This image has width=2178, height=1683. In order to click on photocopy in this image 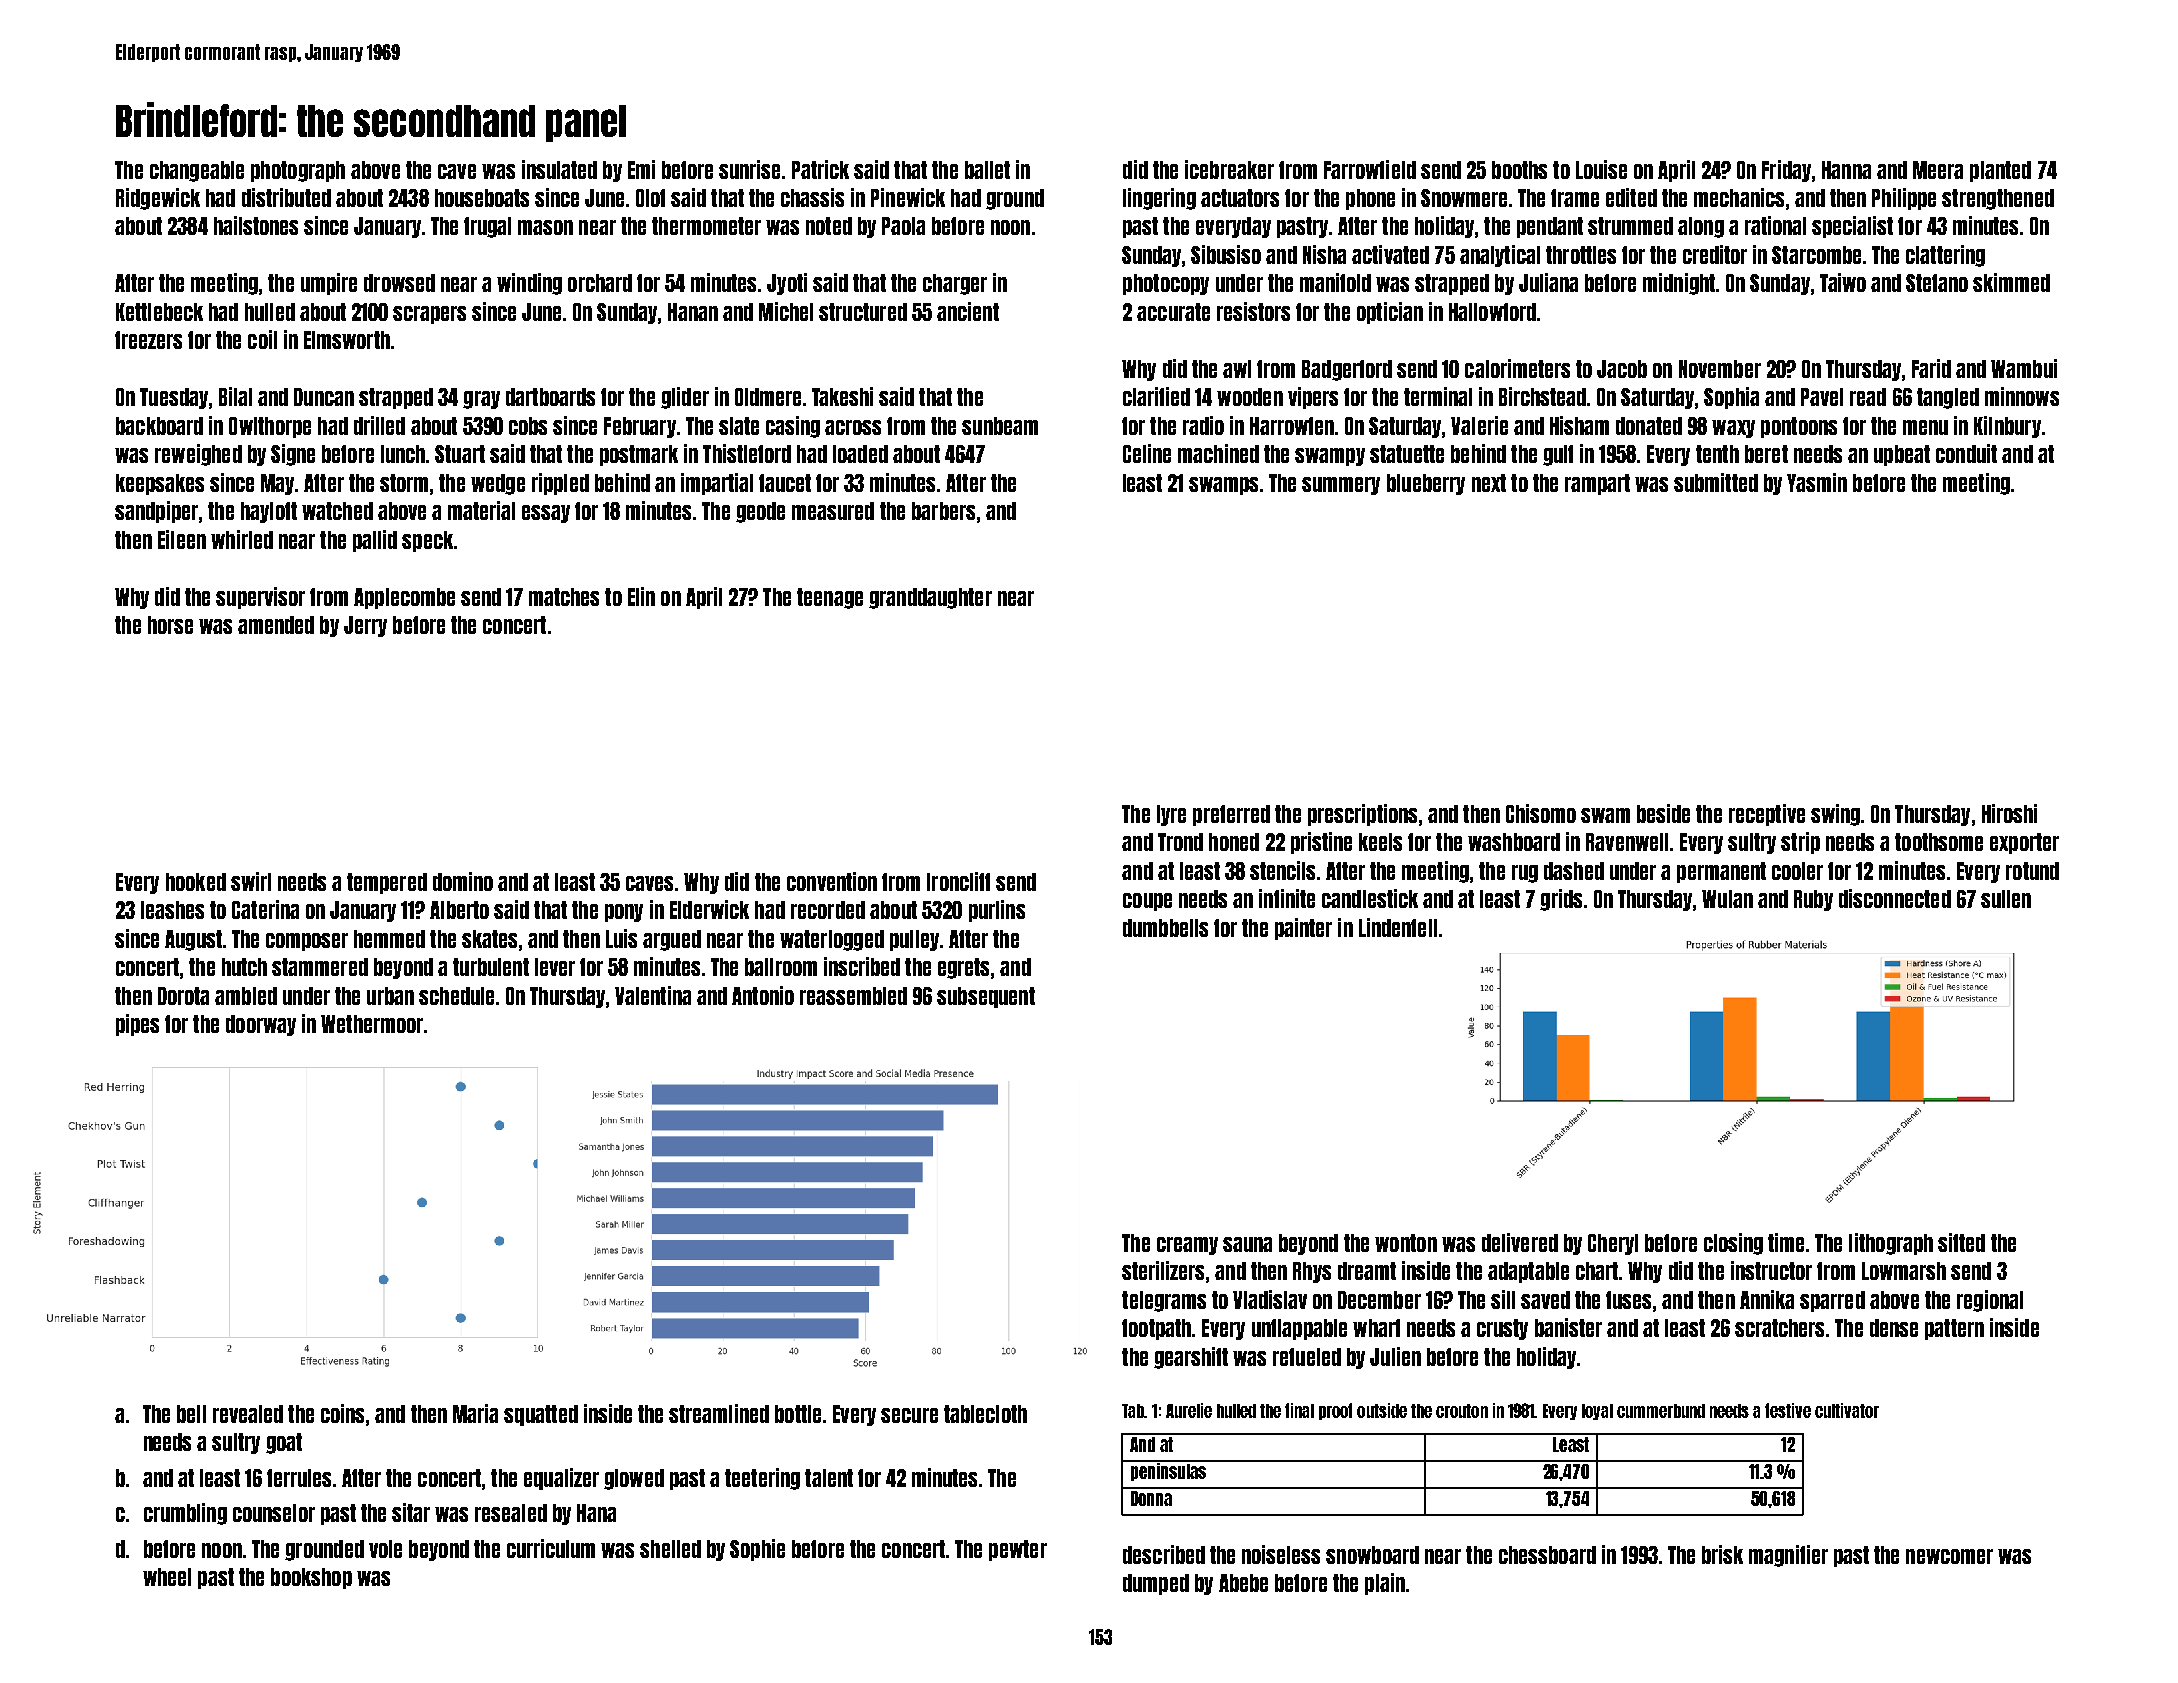, I will do `click(1166, 284)`.
